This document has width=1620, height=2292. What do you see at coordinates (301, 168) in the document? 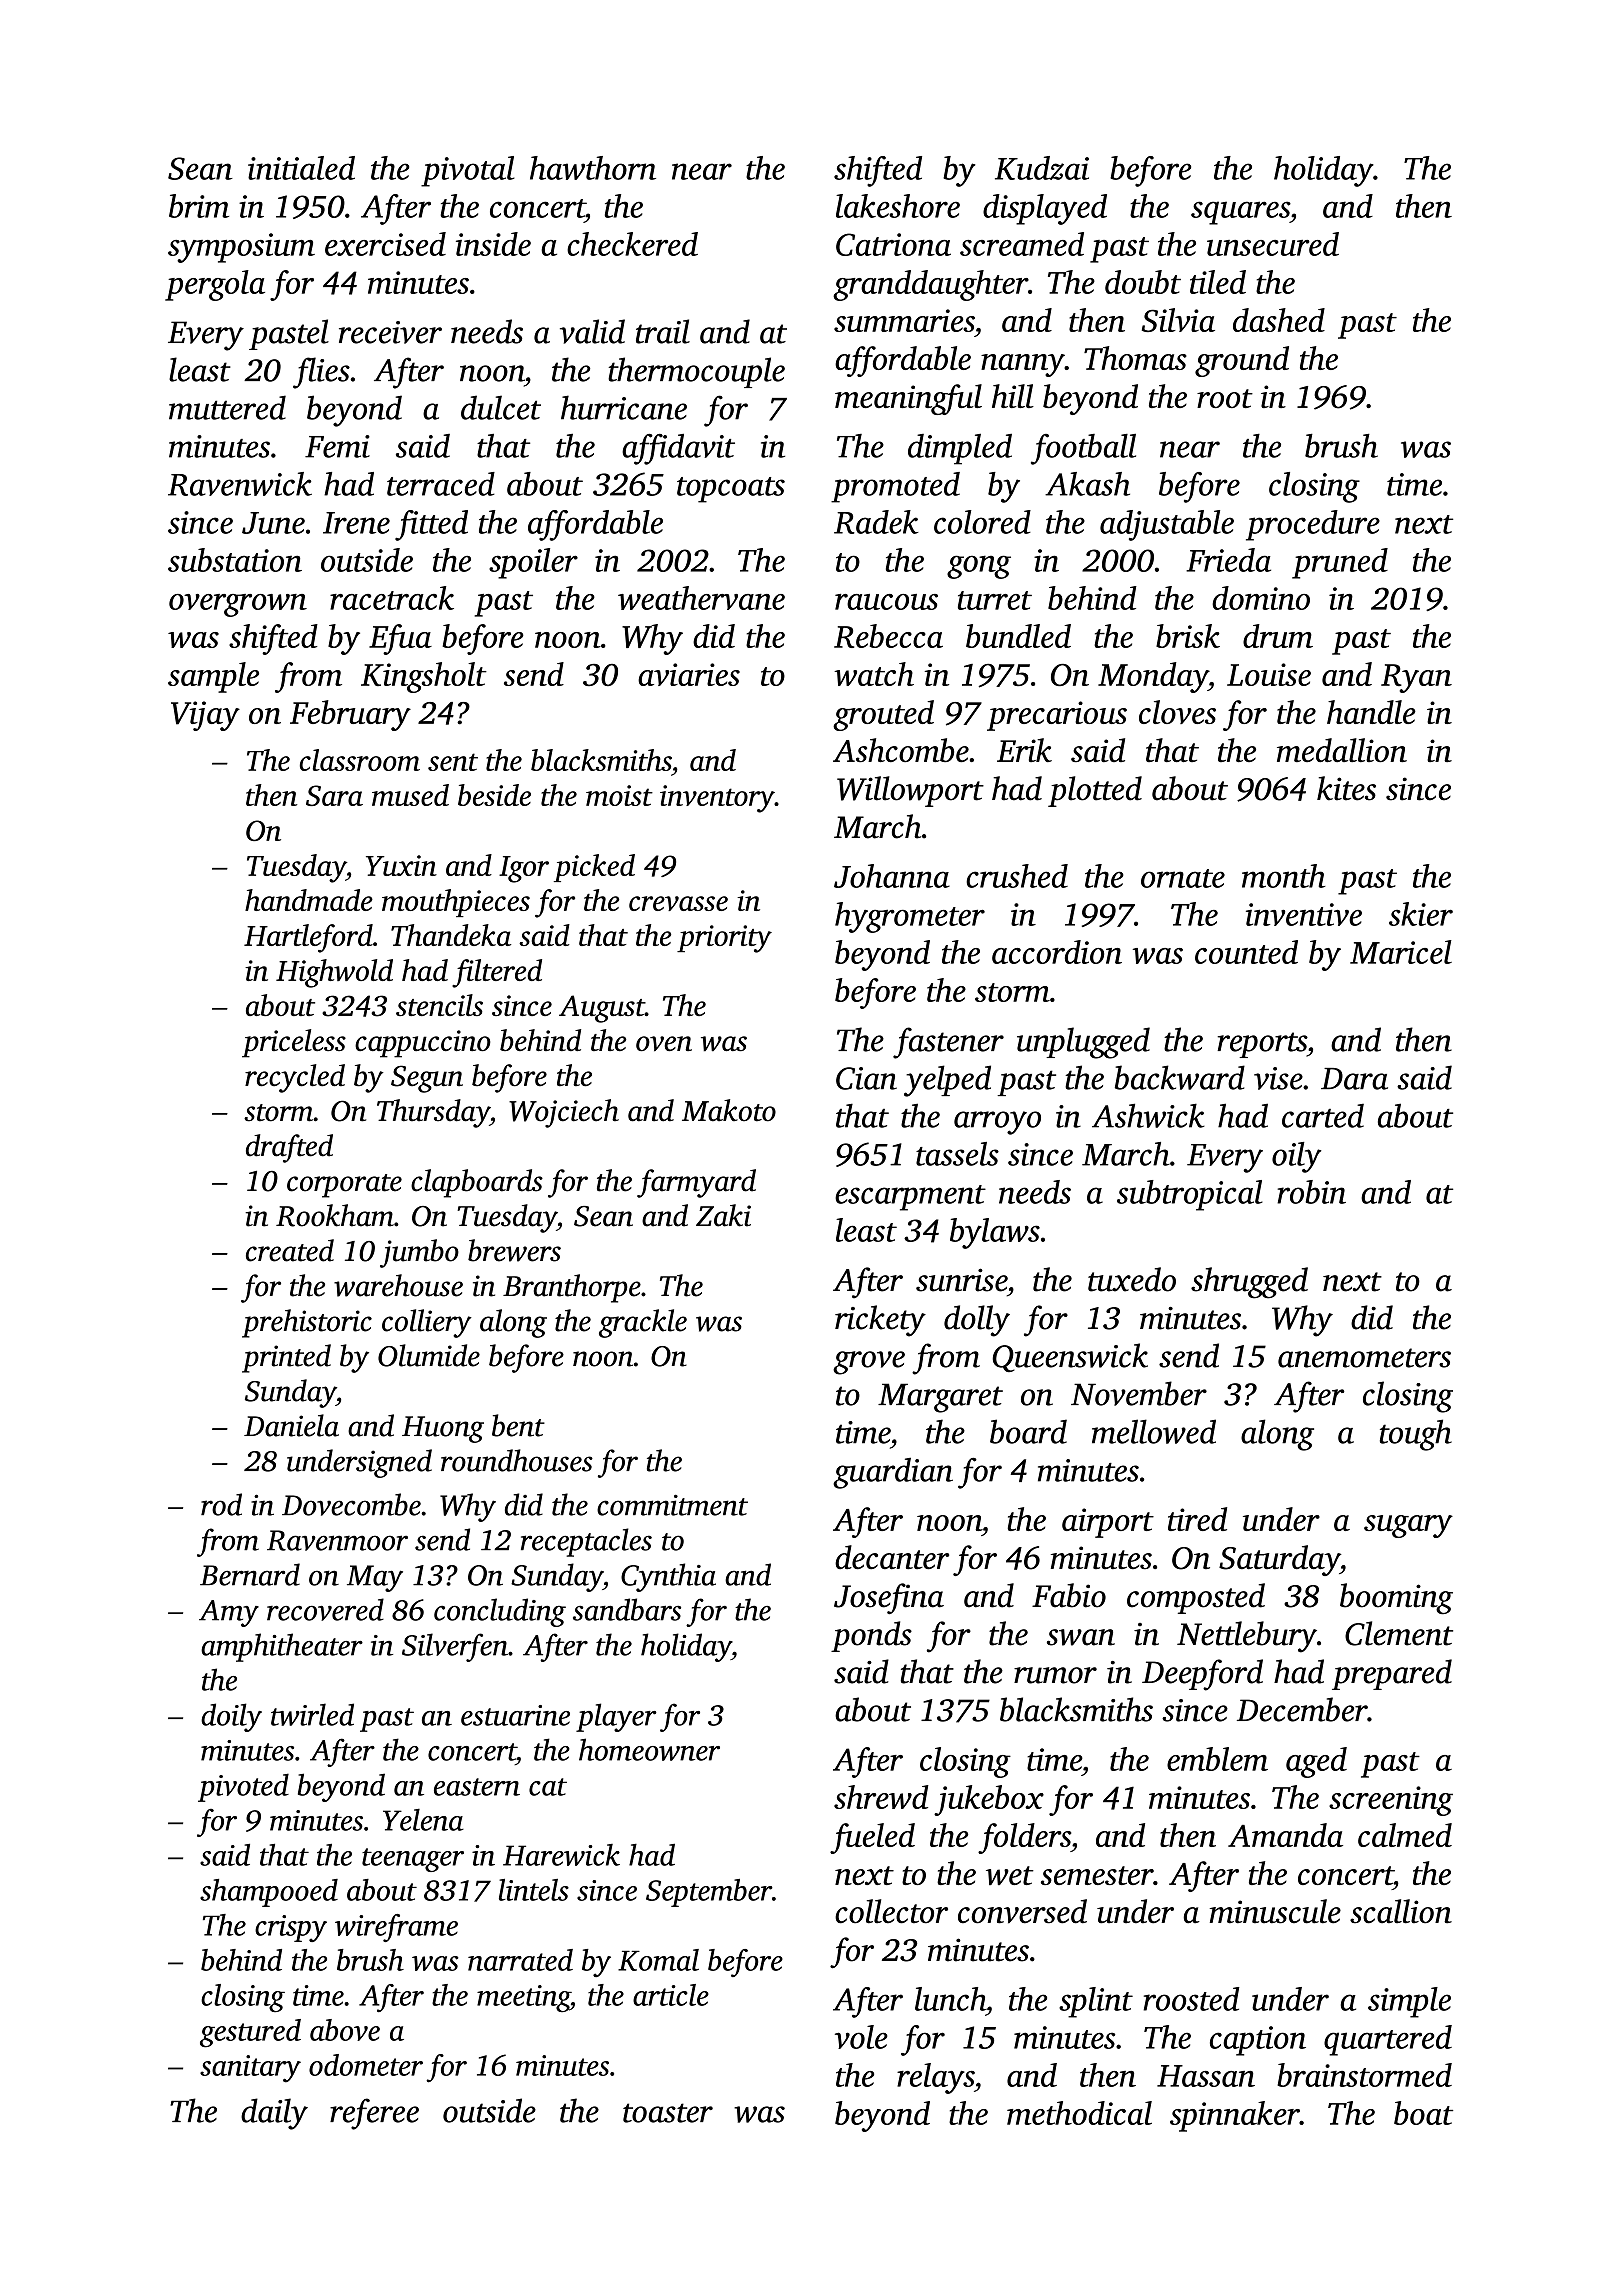
I see `initialed` at bounding box center [301, 168].
